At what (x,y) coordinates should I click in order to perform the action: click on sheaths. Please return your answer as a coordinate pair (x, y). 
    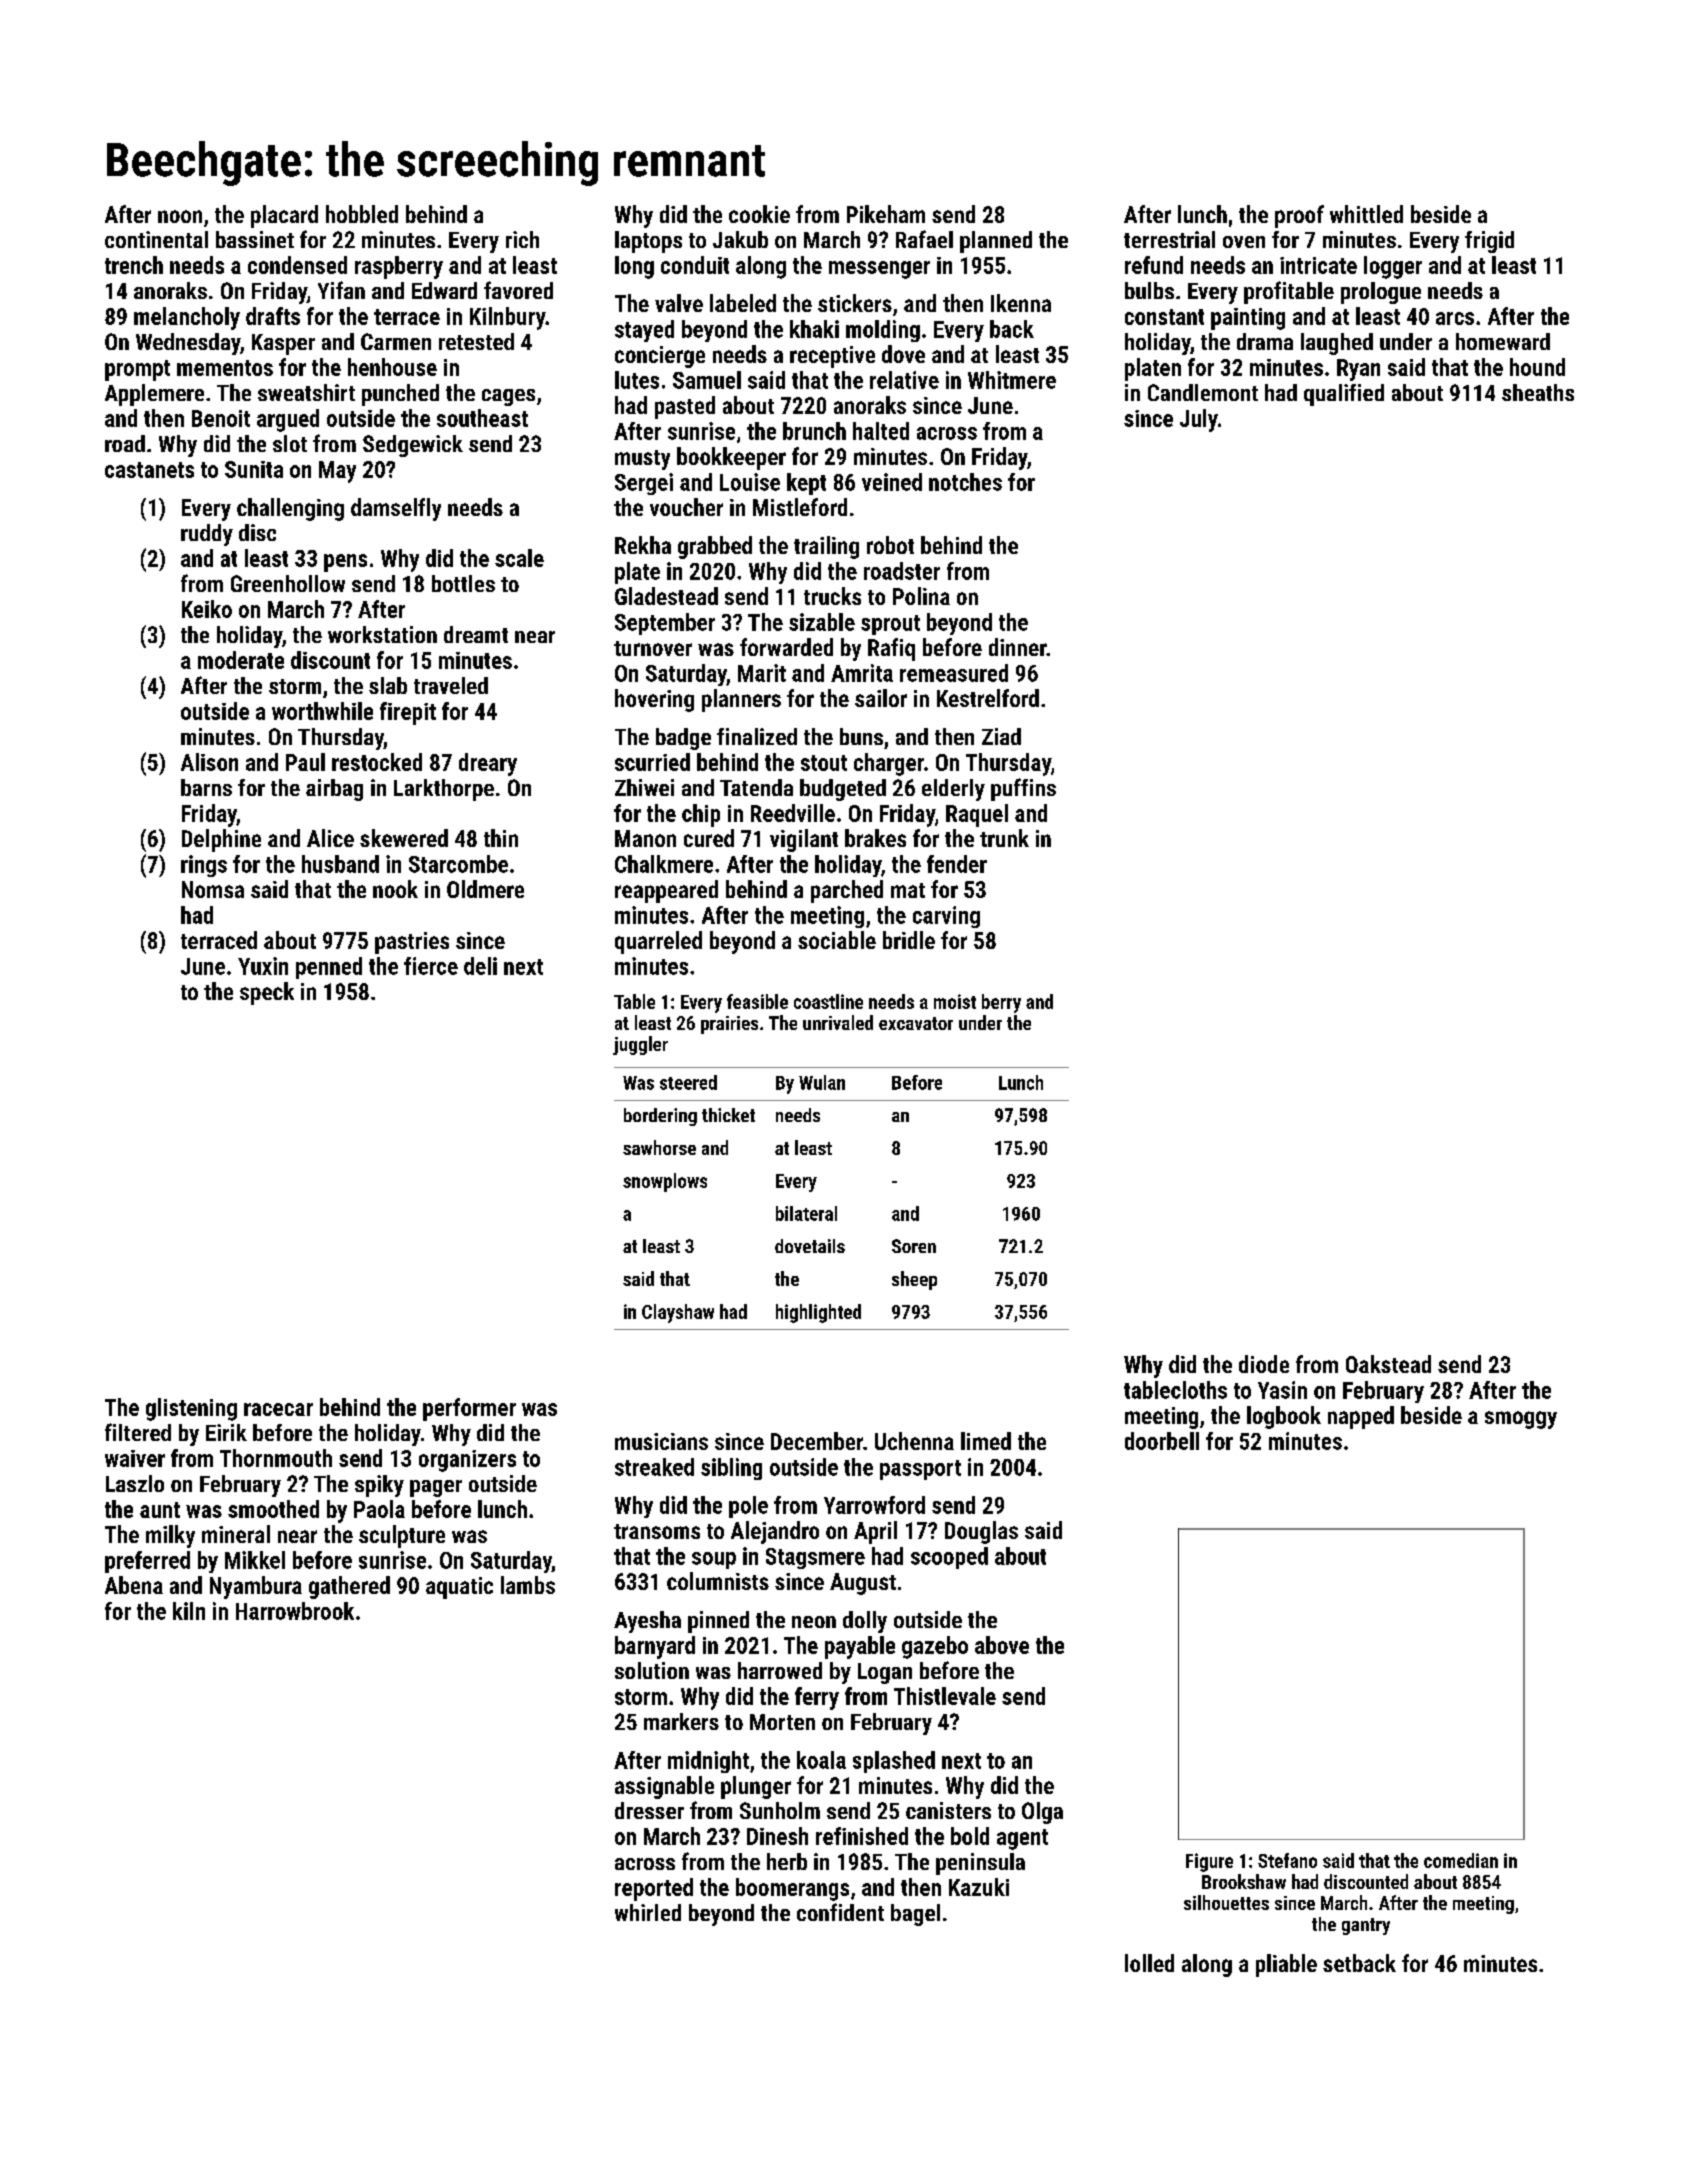
    Looking at the image, I should click on (1538, 392).
